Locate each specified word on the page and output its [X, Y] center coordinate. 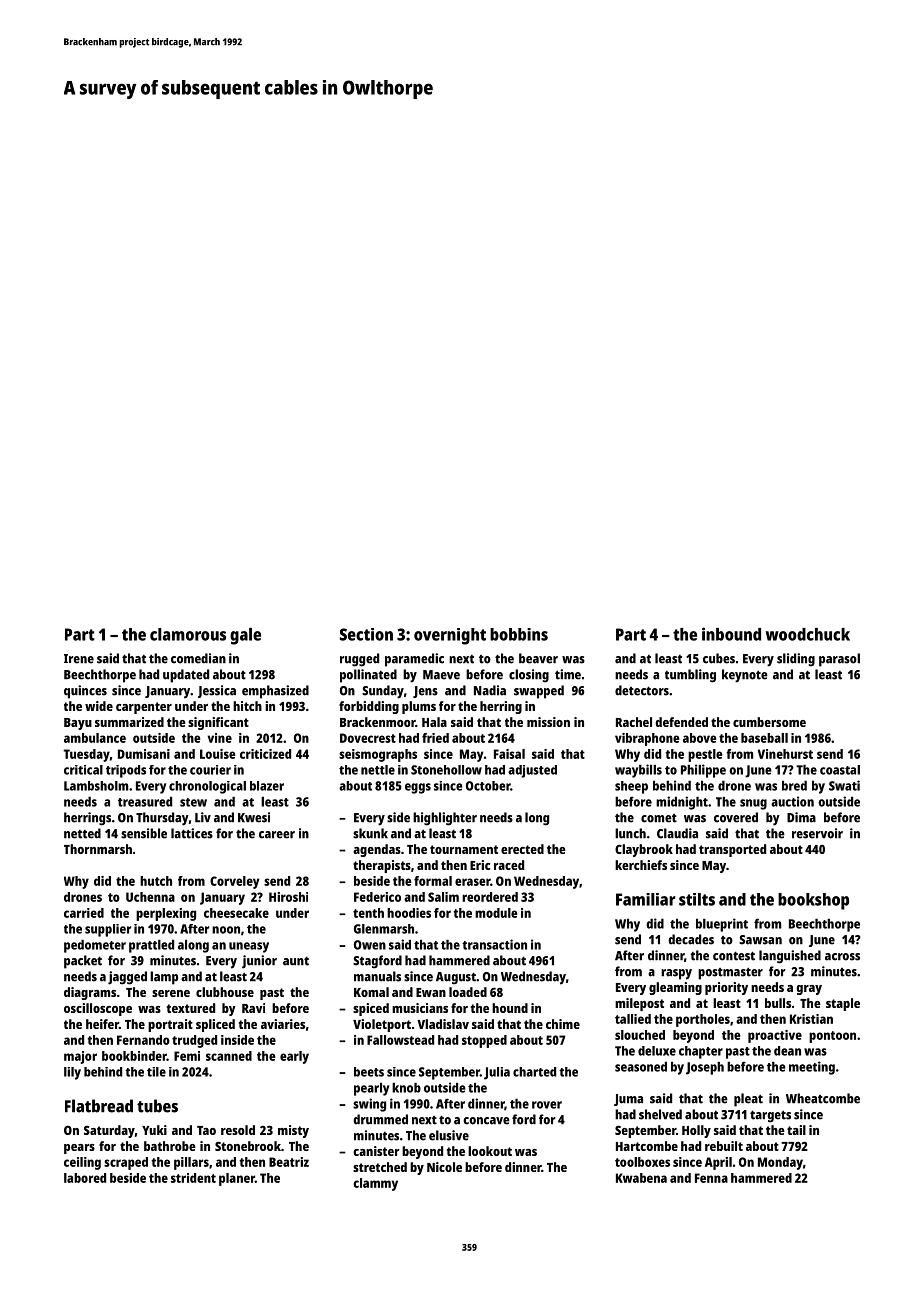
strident [193, 1178]
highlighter [445, 819]
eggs [418, 788]
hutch [156, 881]
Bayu [78, 724]
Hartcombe [647, 1146]
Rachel [634, 722]
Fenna [711, 1178]
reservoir [817, 833]
